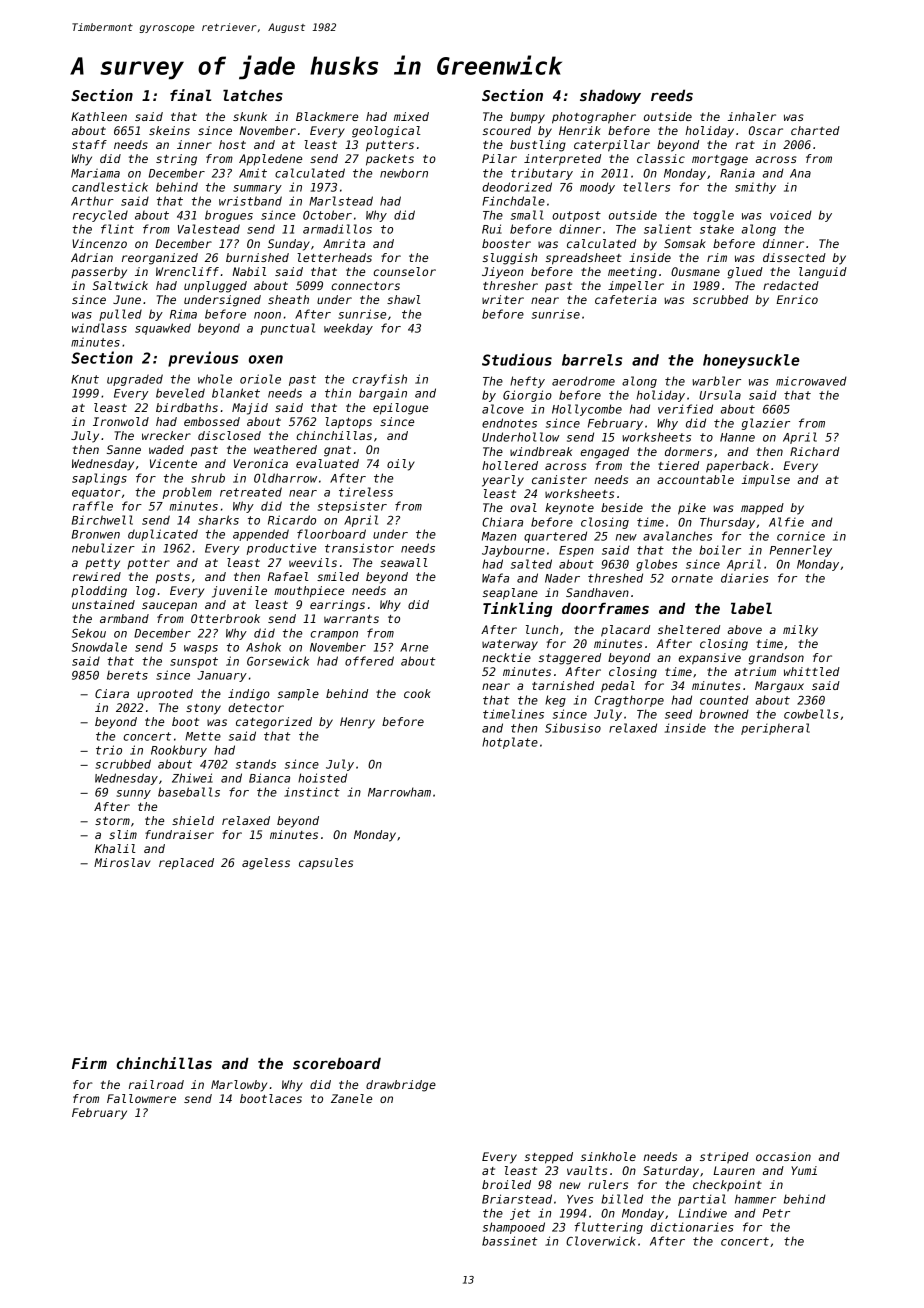 The height and width of the screenshot is (1308, 924). I want to click on Petr, so click(776, 1213).
